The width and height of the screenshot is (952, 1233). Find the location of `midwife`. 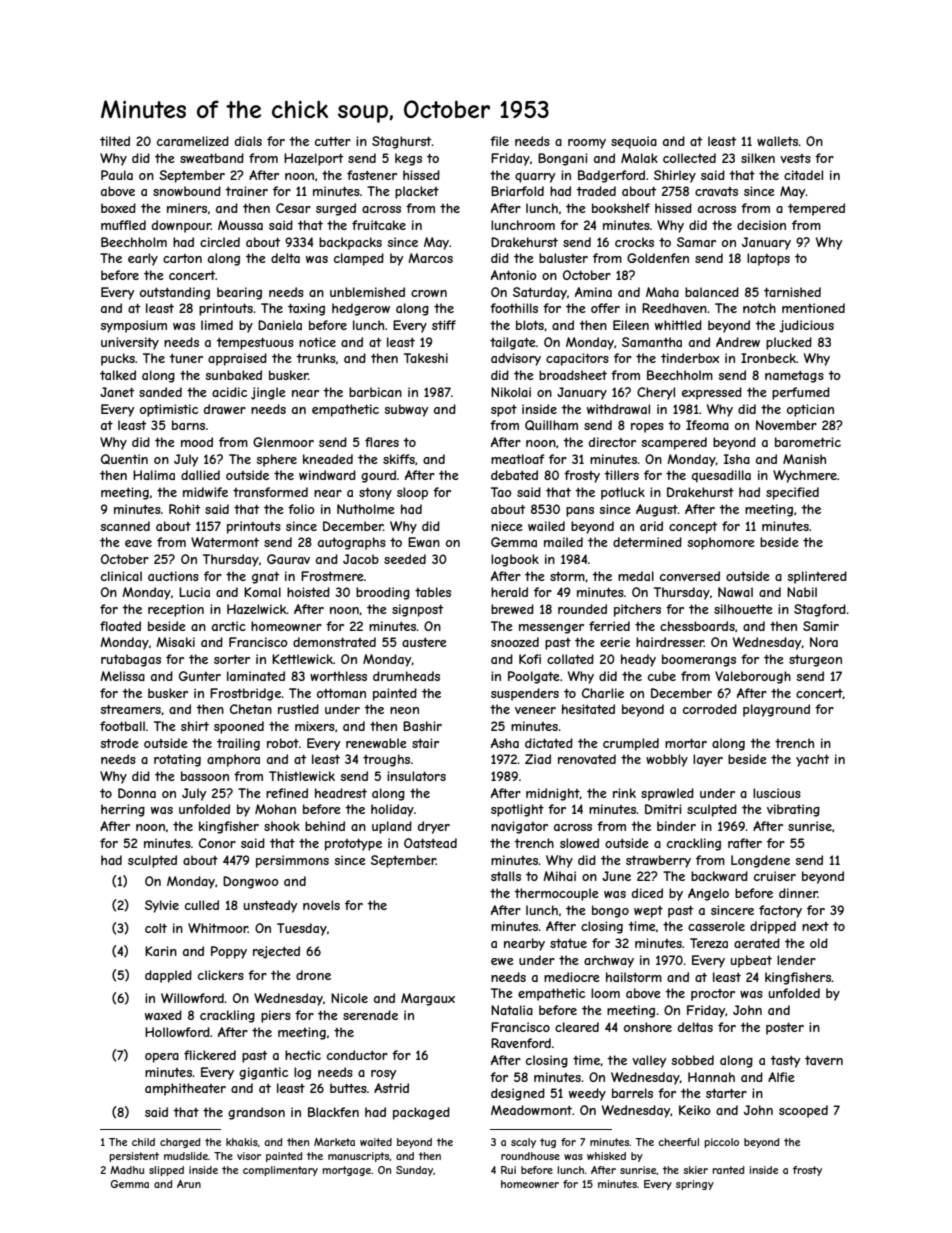

midwife is located at coordinates (205, 492).
